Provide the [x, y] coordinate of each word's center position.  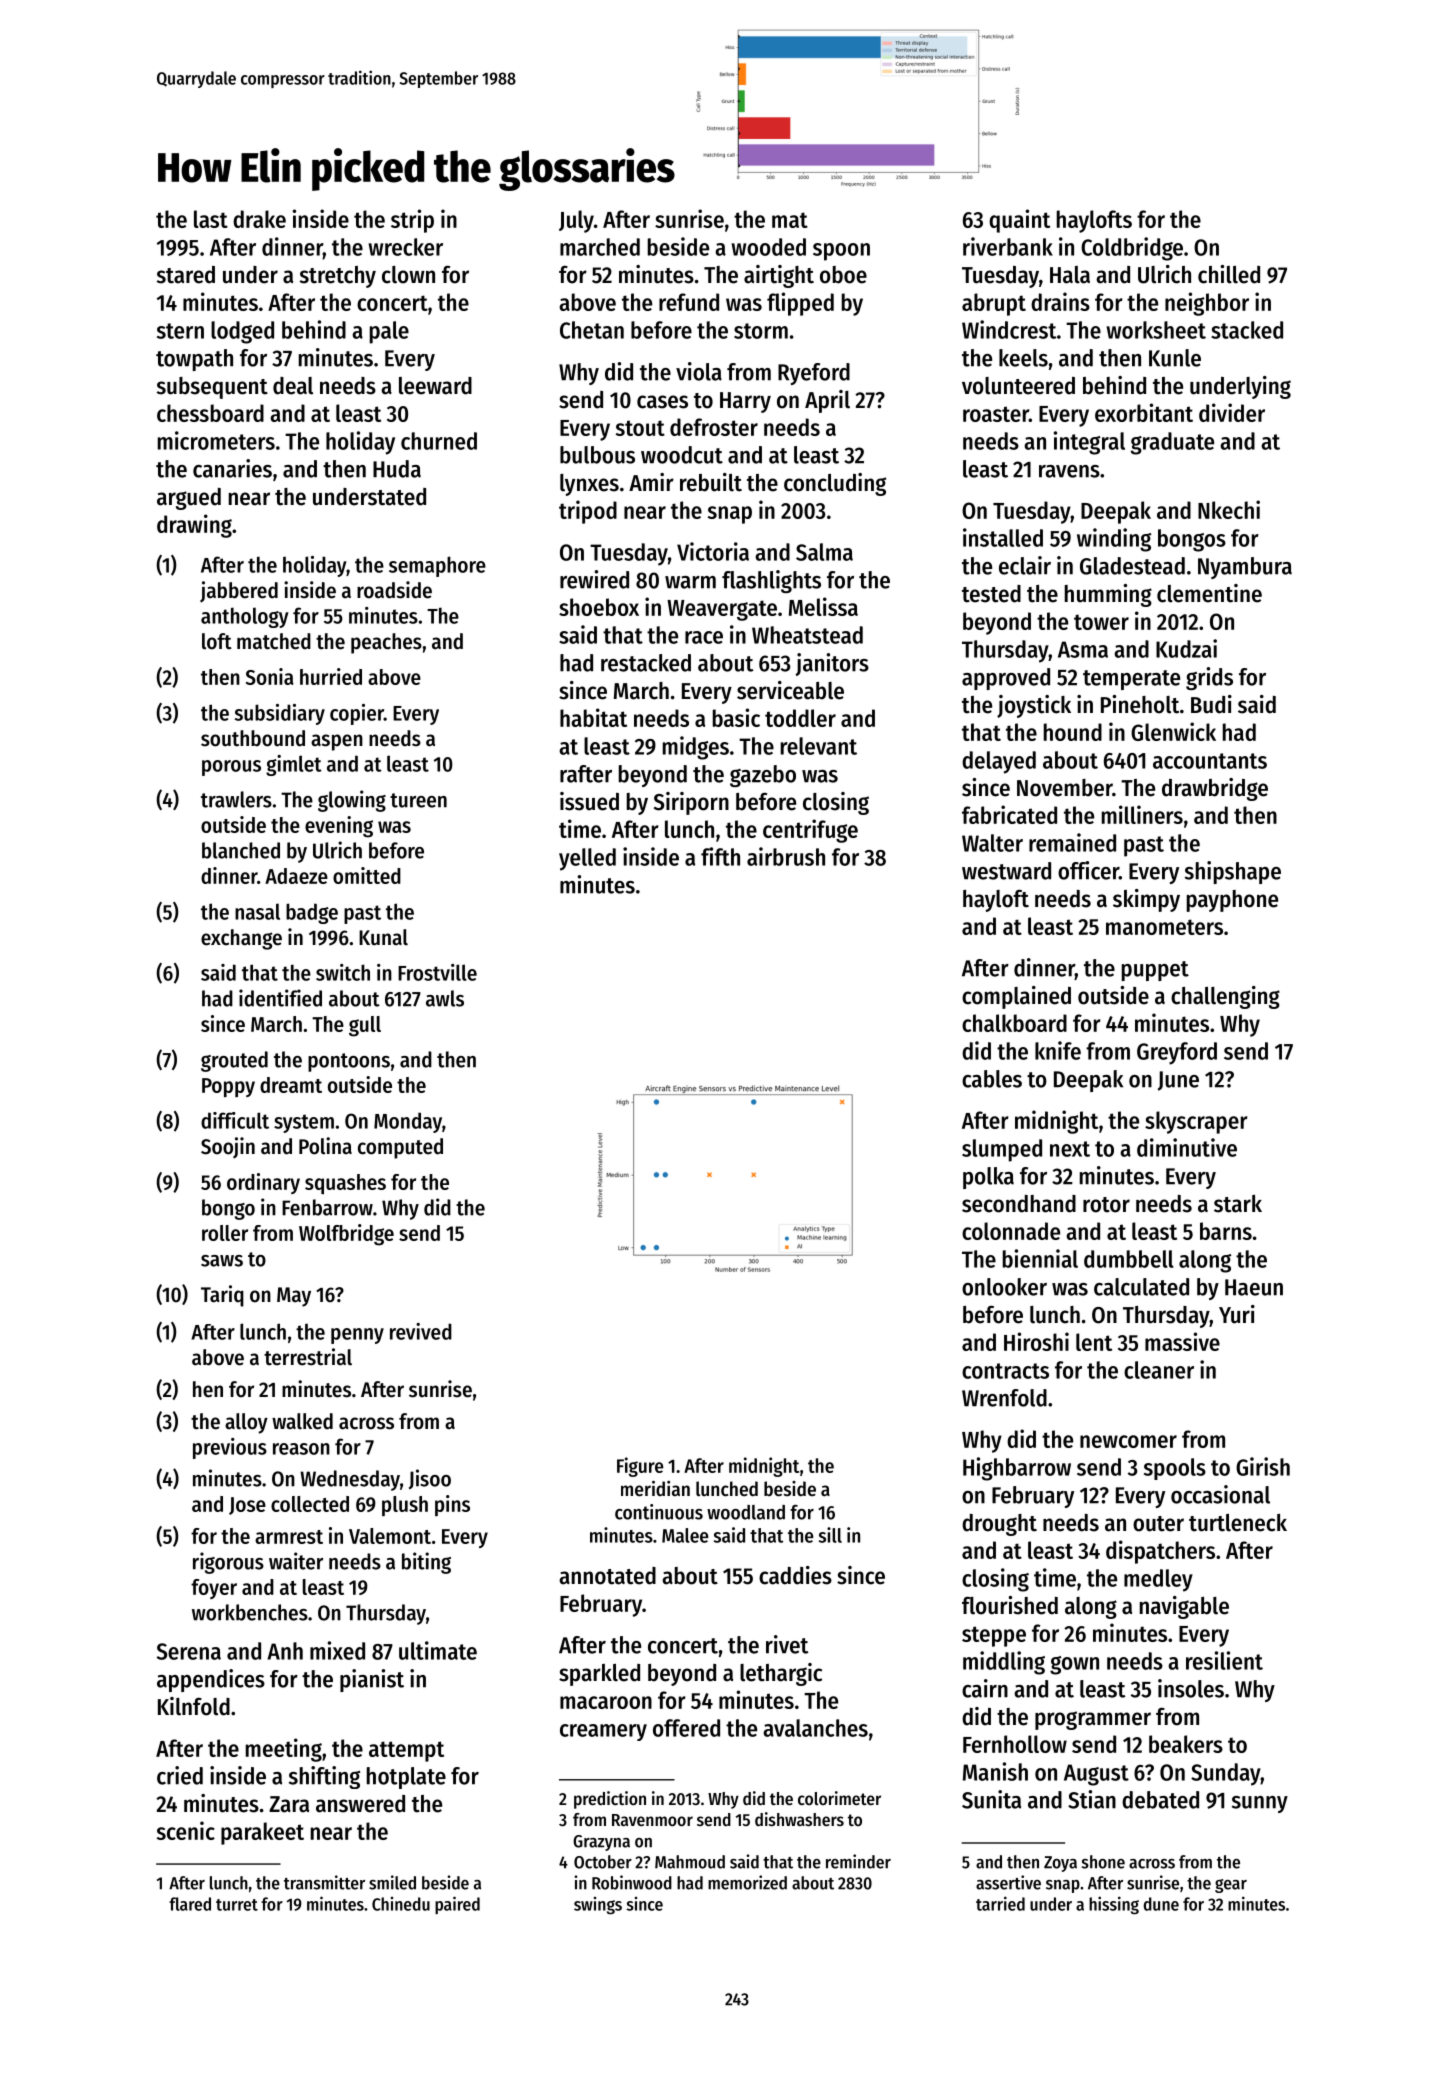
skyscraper [1196, 1122]
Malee [685, 1535]
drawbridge [1215, 789]
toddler [800, 718]
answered [360, 1804]
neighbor [1207, 304]
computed [400, 1148]
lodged [242, 332]
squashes [345, 1184]
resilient [1224, 1660]
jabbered [239, 592]
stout [640, 428]
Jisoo [430, 1479]
